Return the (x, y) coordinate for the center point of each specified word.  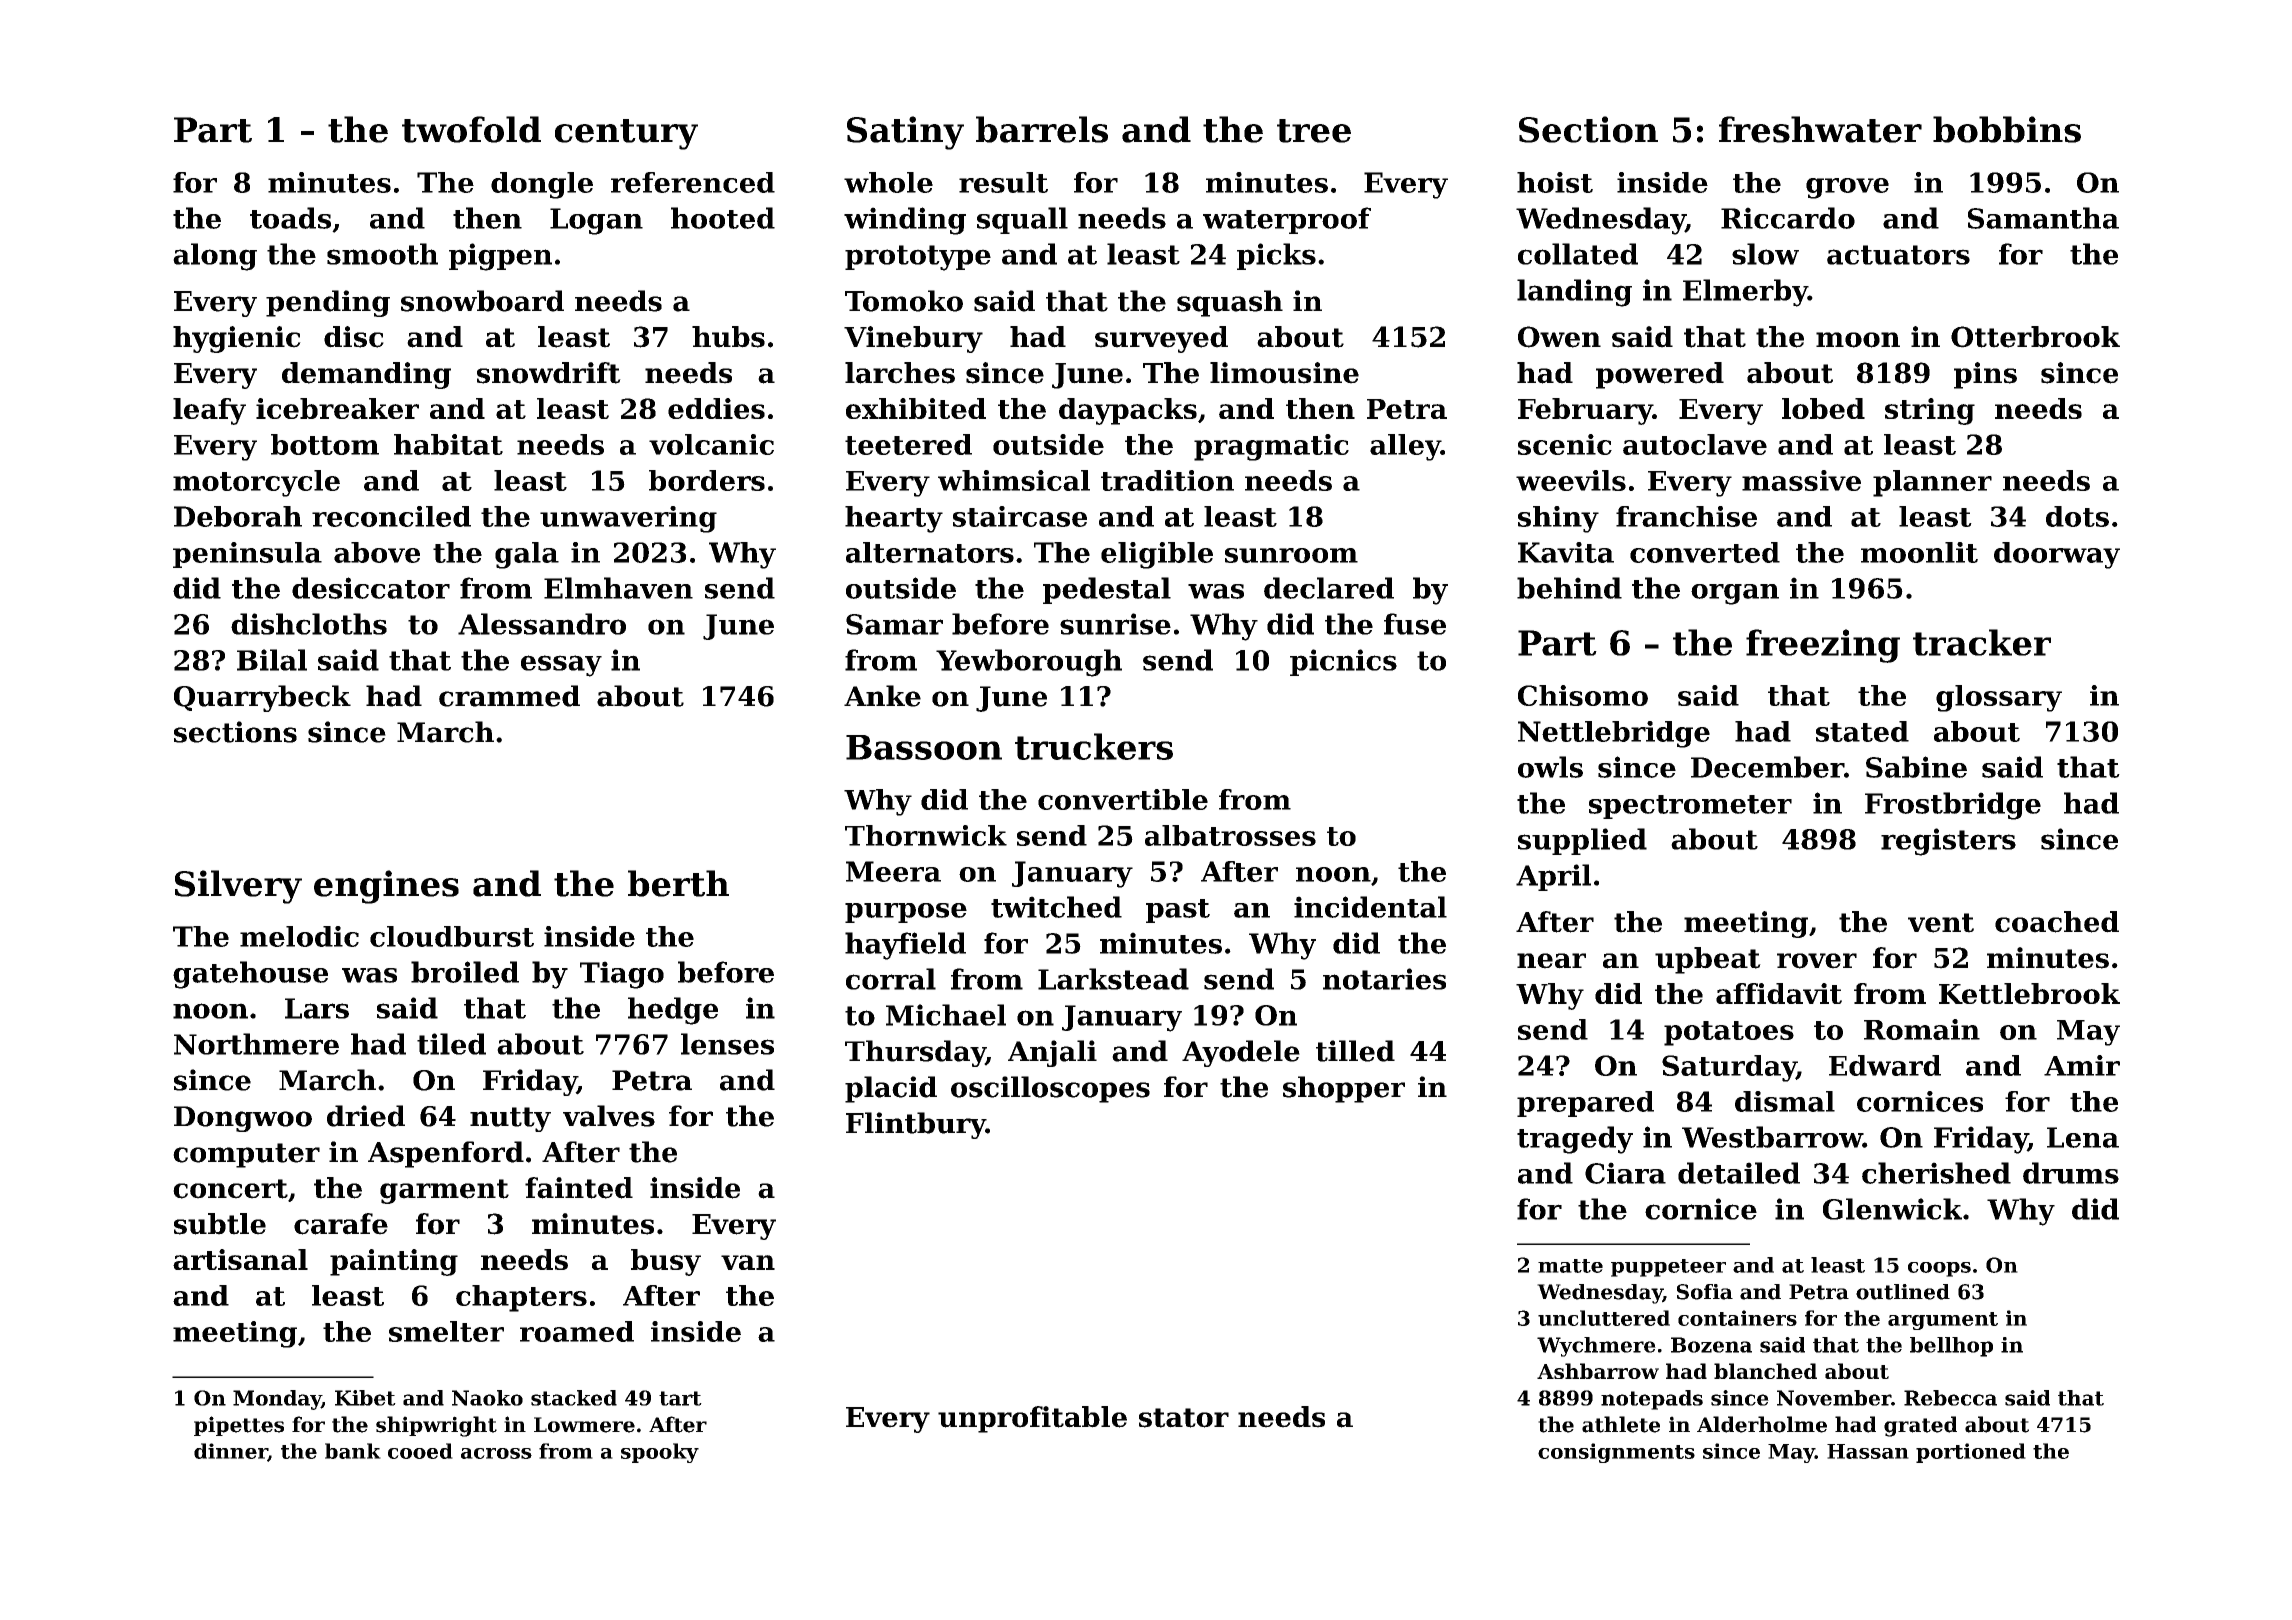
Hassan (1868, 1451)
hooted (723, 218)
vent (1941, 923)
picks (1276, 256)
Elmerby (1745, 293)
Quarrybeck (262, 698)
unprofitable (1032, 1419)
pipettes (239, 1426)
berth (678, 883)
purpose (906, 913)
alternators (930, 552)
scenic (1565, 444)
